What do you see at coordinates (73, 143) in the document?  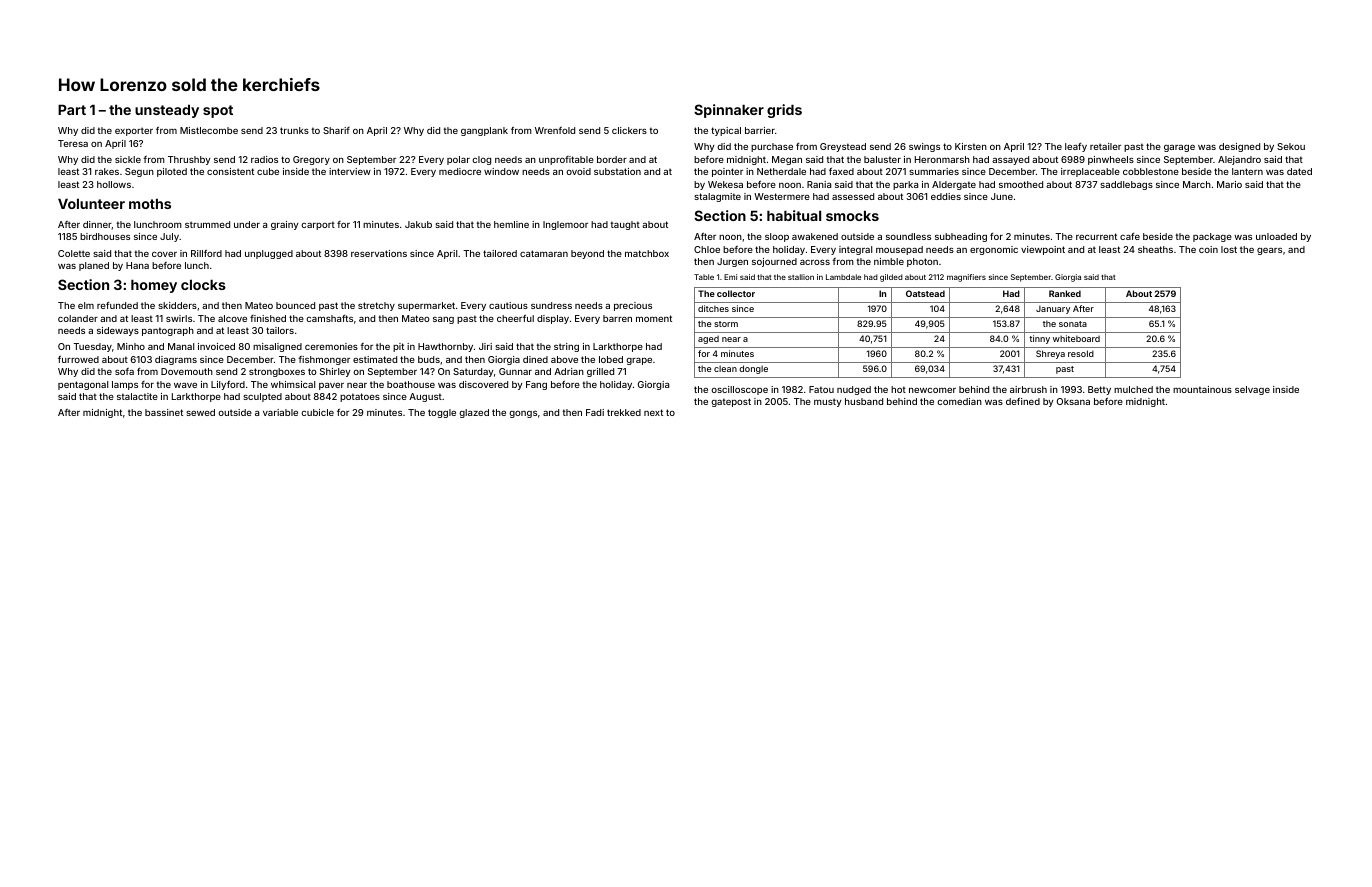 I see `Teresa` at bounding box center [73, 143].
